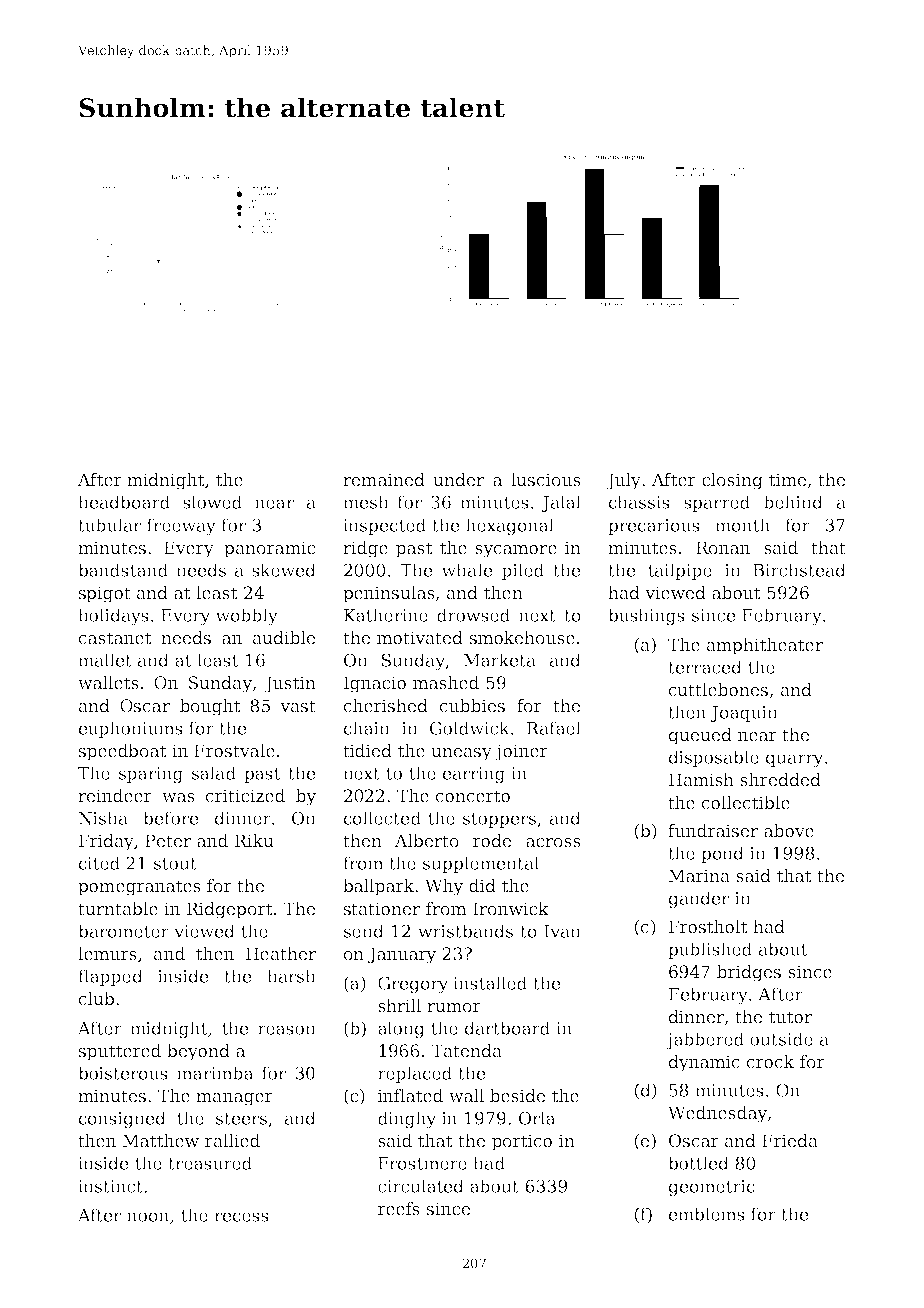  Describe the element at coordinates (399, 1209) in the screenshot. I see `reefs` at that location.
